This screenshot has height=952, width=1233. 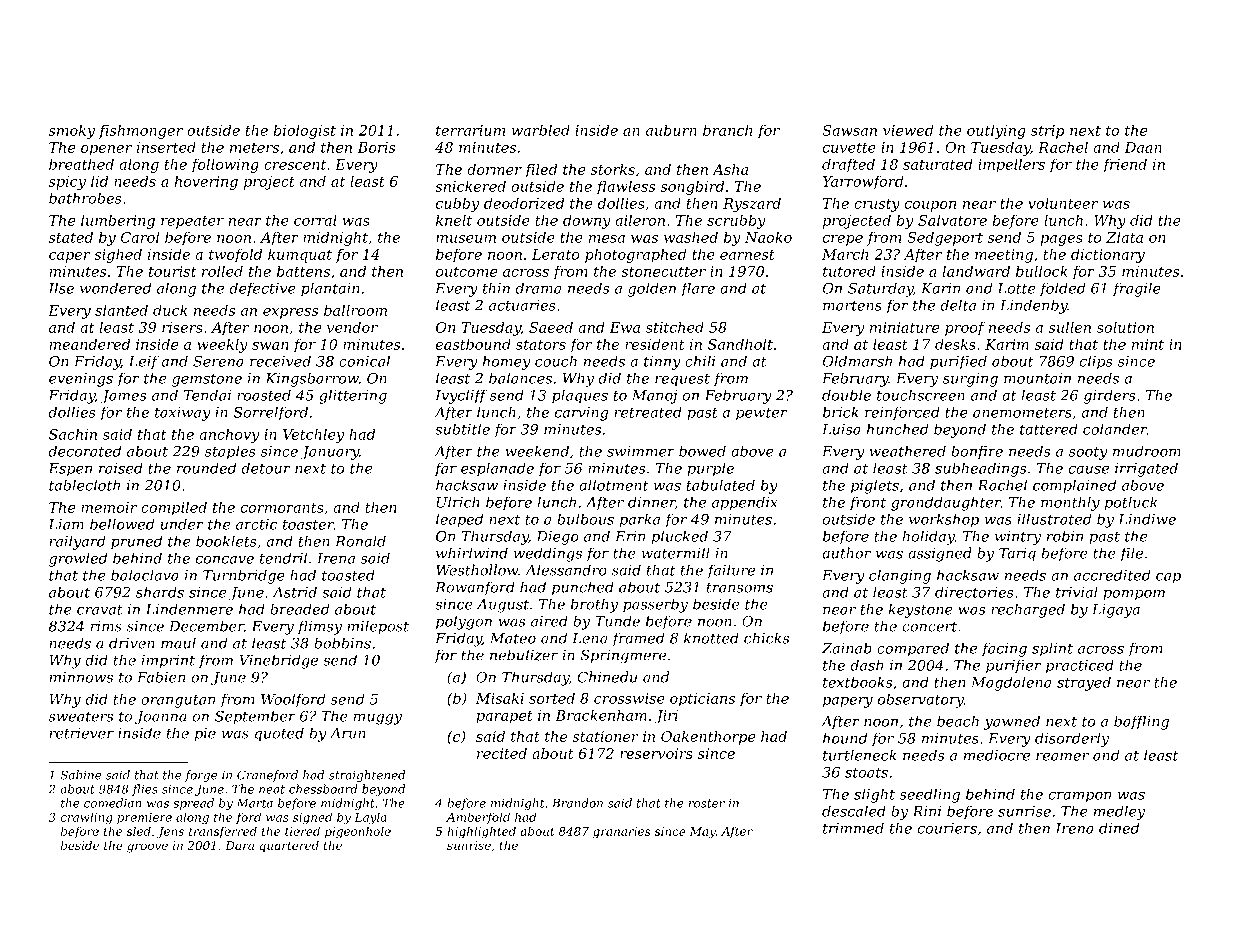 I want to click on Turnbridge, so click(x=244, y=576).
